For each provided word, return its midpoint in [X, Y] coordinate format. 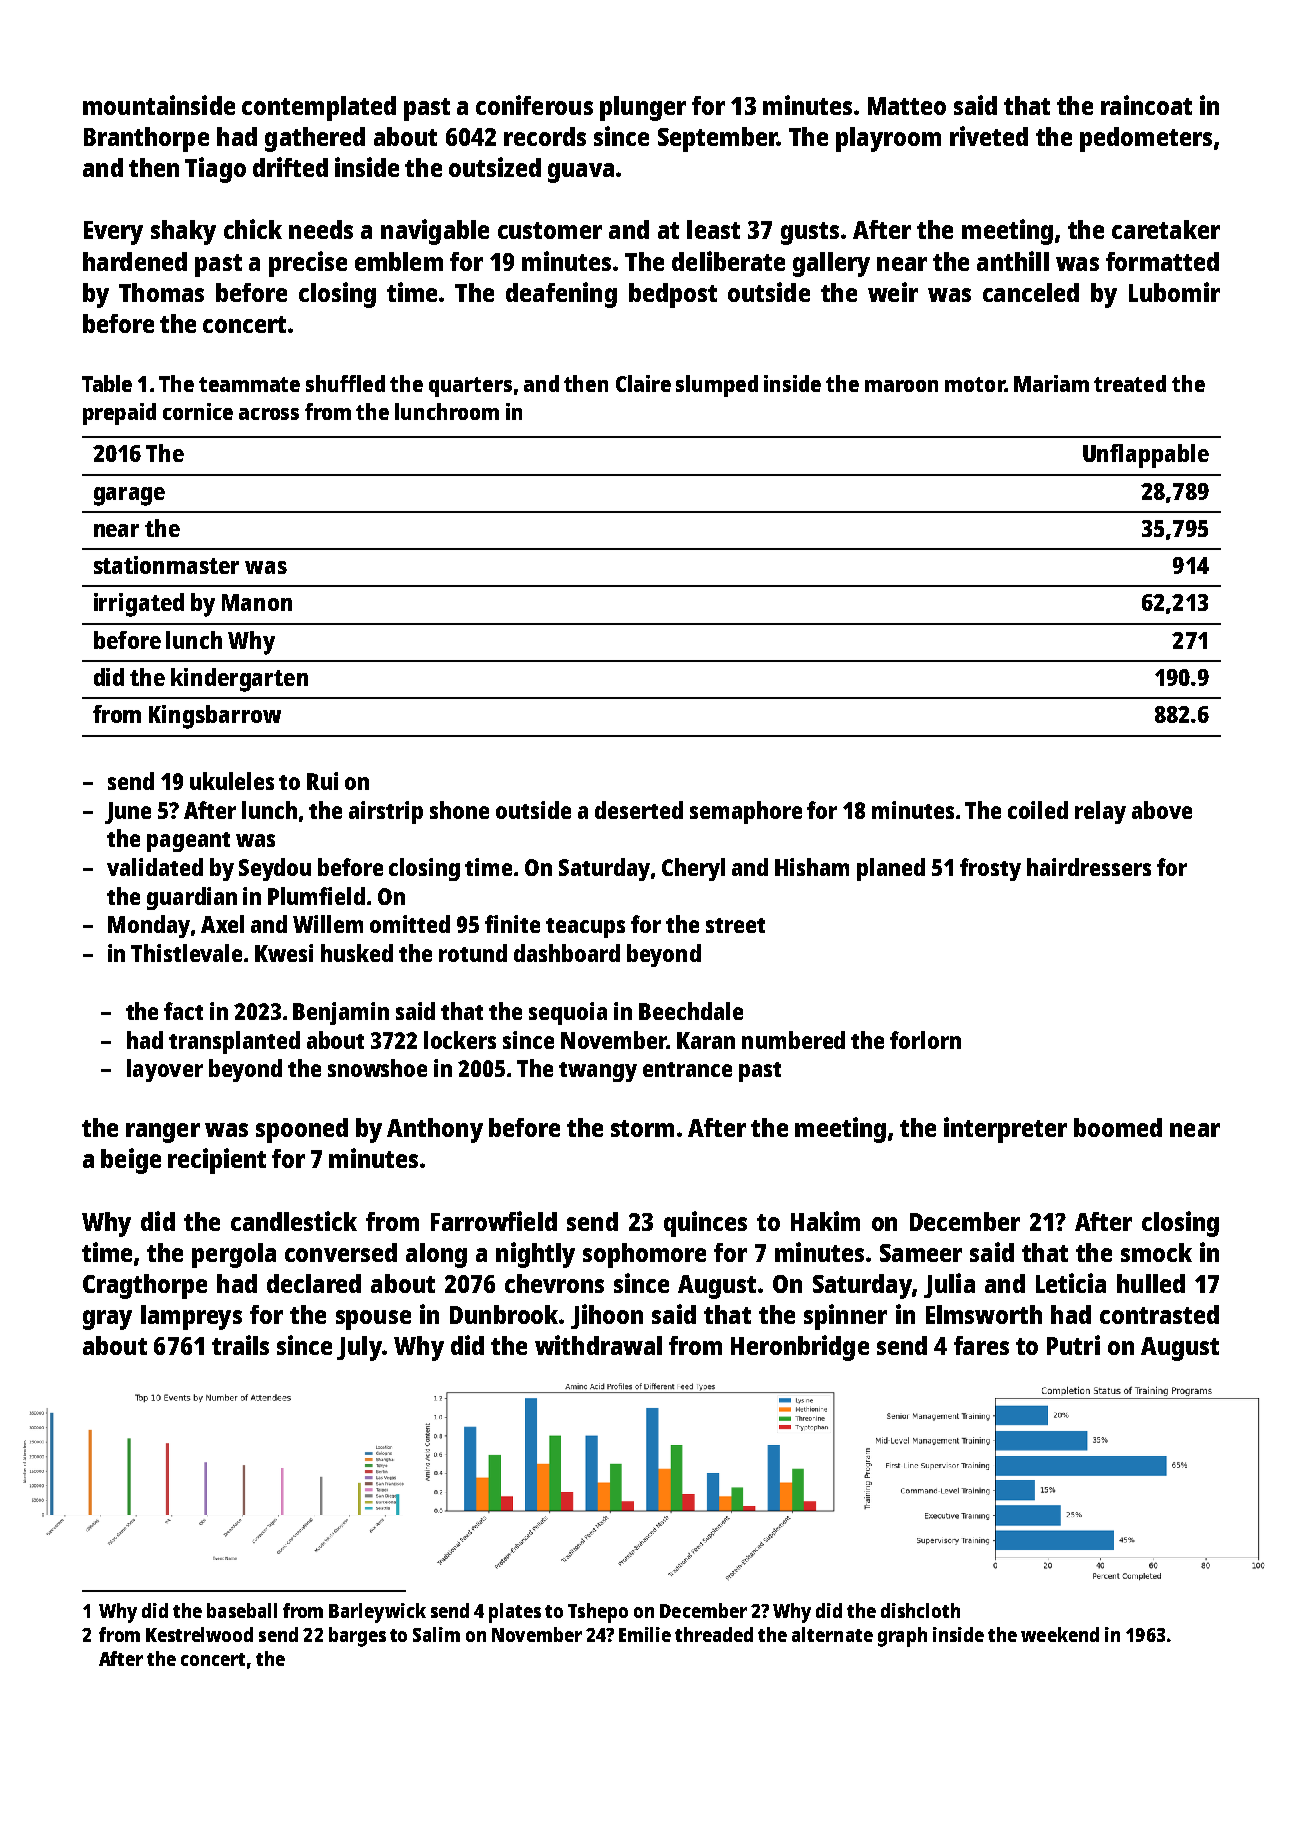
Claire [643, 383]
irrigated [139, 605]
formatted [1162, 261]
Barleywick [377, 1613]
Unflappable [1146, 456]
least [713, 229]
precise [308, 264]
